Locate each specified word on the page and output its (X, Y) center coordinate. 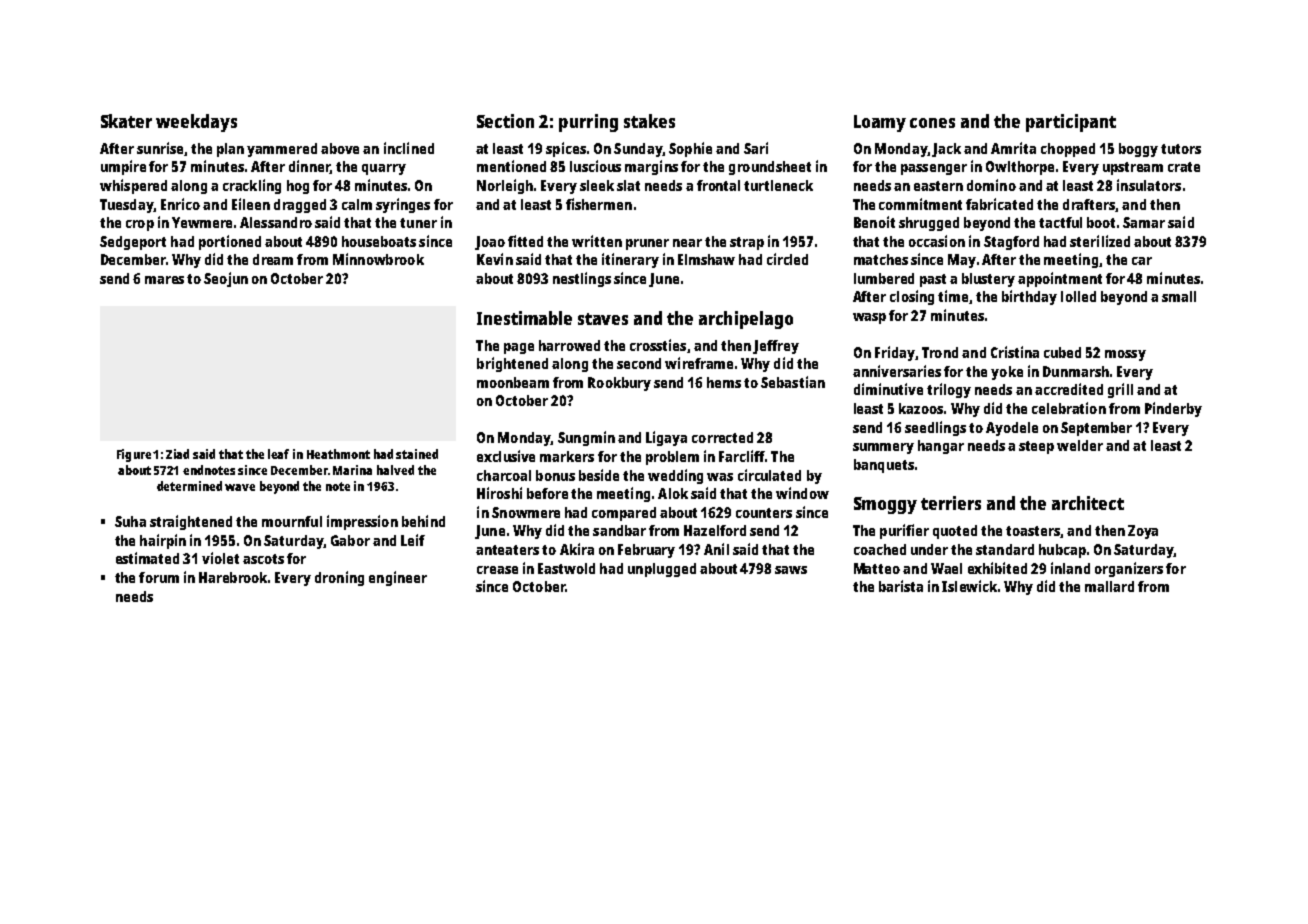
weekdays (196, 123)
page (519, 348)
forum (159, 577)
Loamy (880, 123)
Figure (134, 455)
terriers (951, 503)
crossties (658, 345)
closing (912, 297)
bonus (555, 475)
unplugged (662, 570)
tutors (1181, 149)
